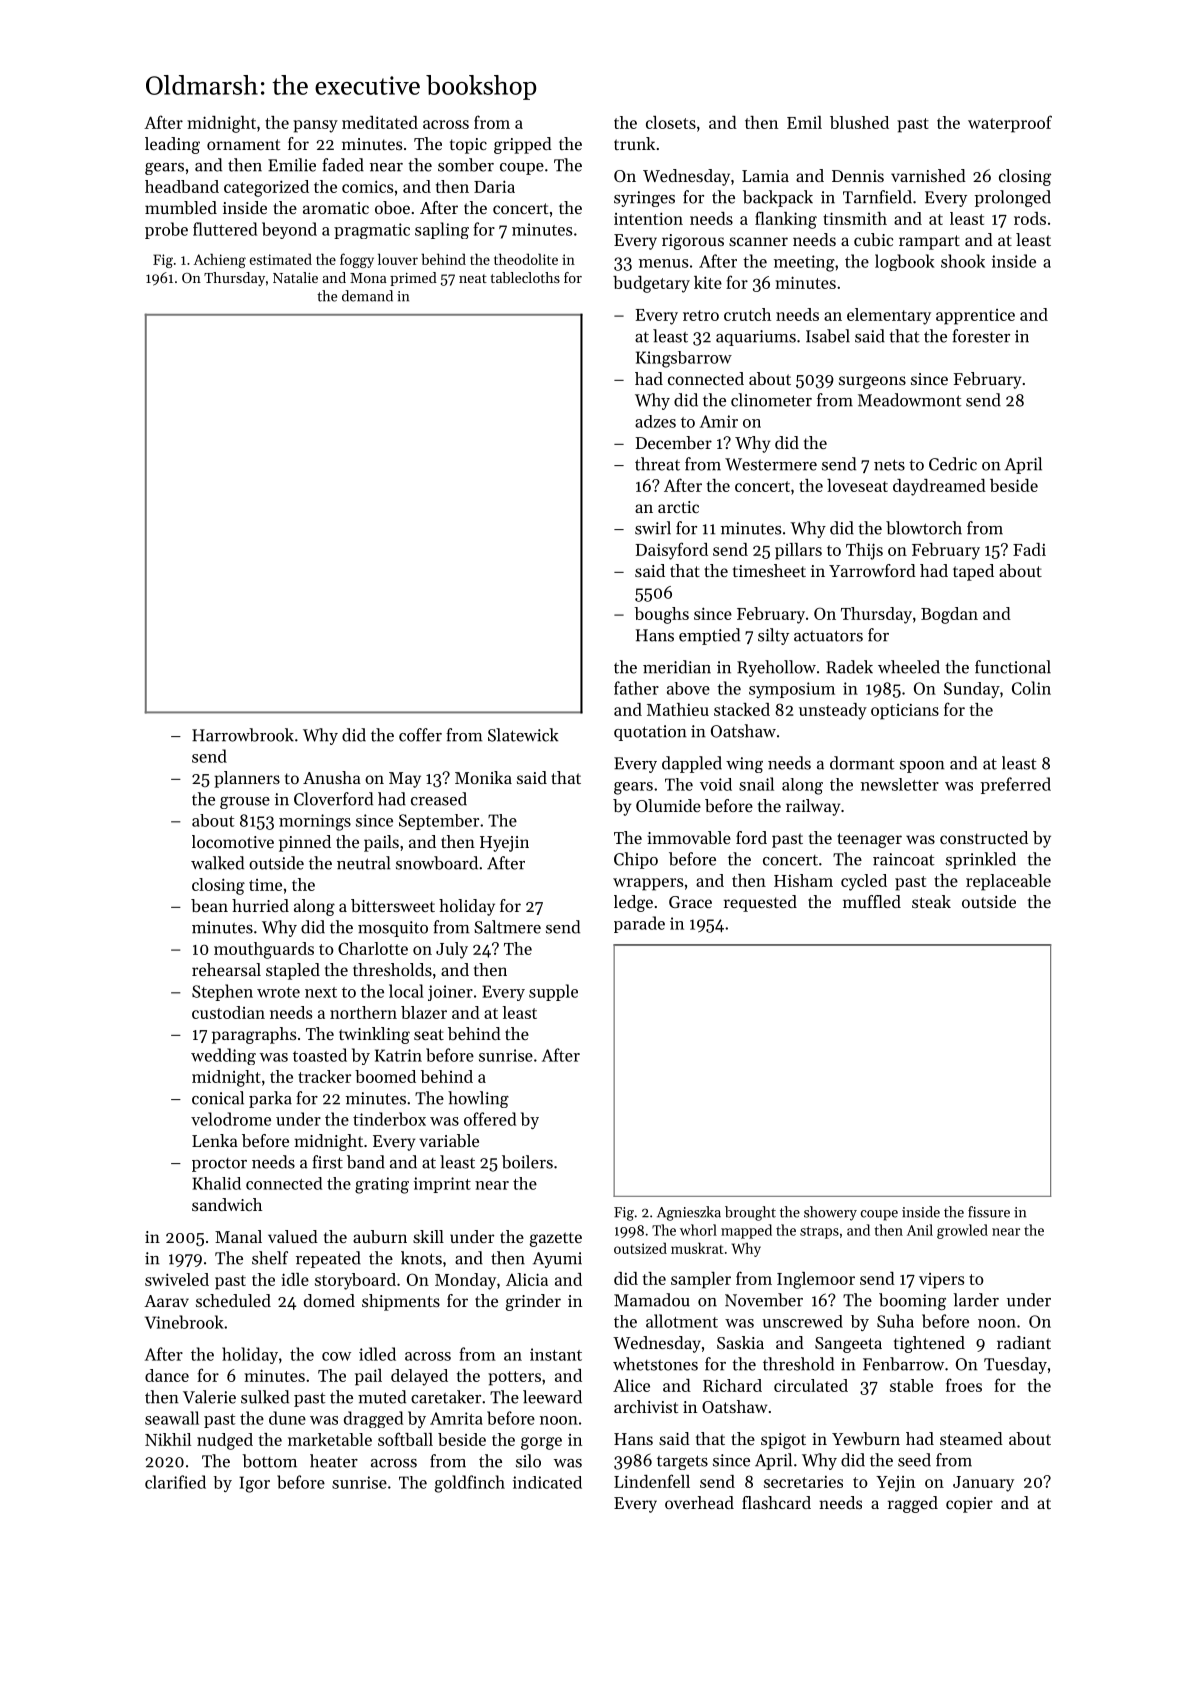 The height and width of the page is (1692, 1196). Describe the element at coordinates (380, 1236) in the page. I see `auburn` at that location.
